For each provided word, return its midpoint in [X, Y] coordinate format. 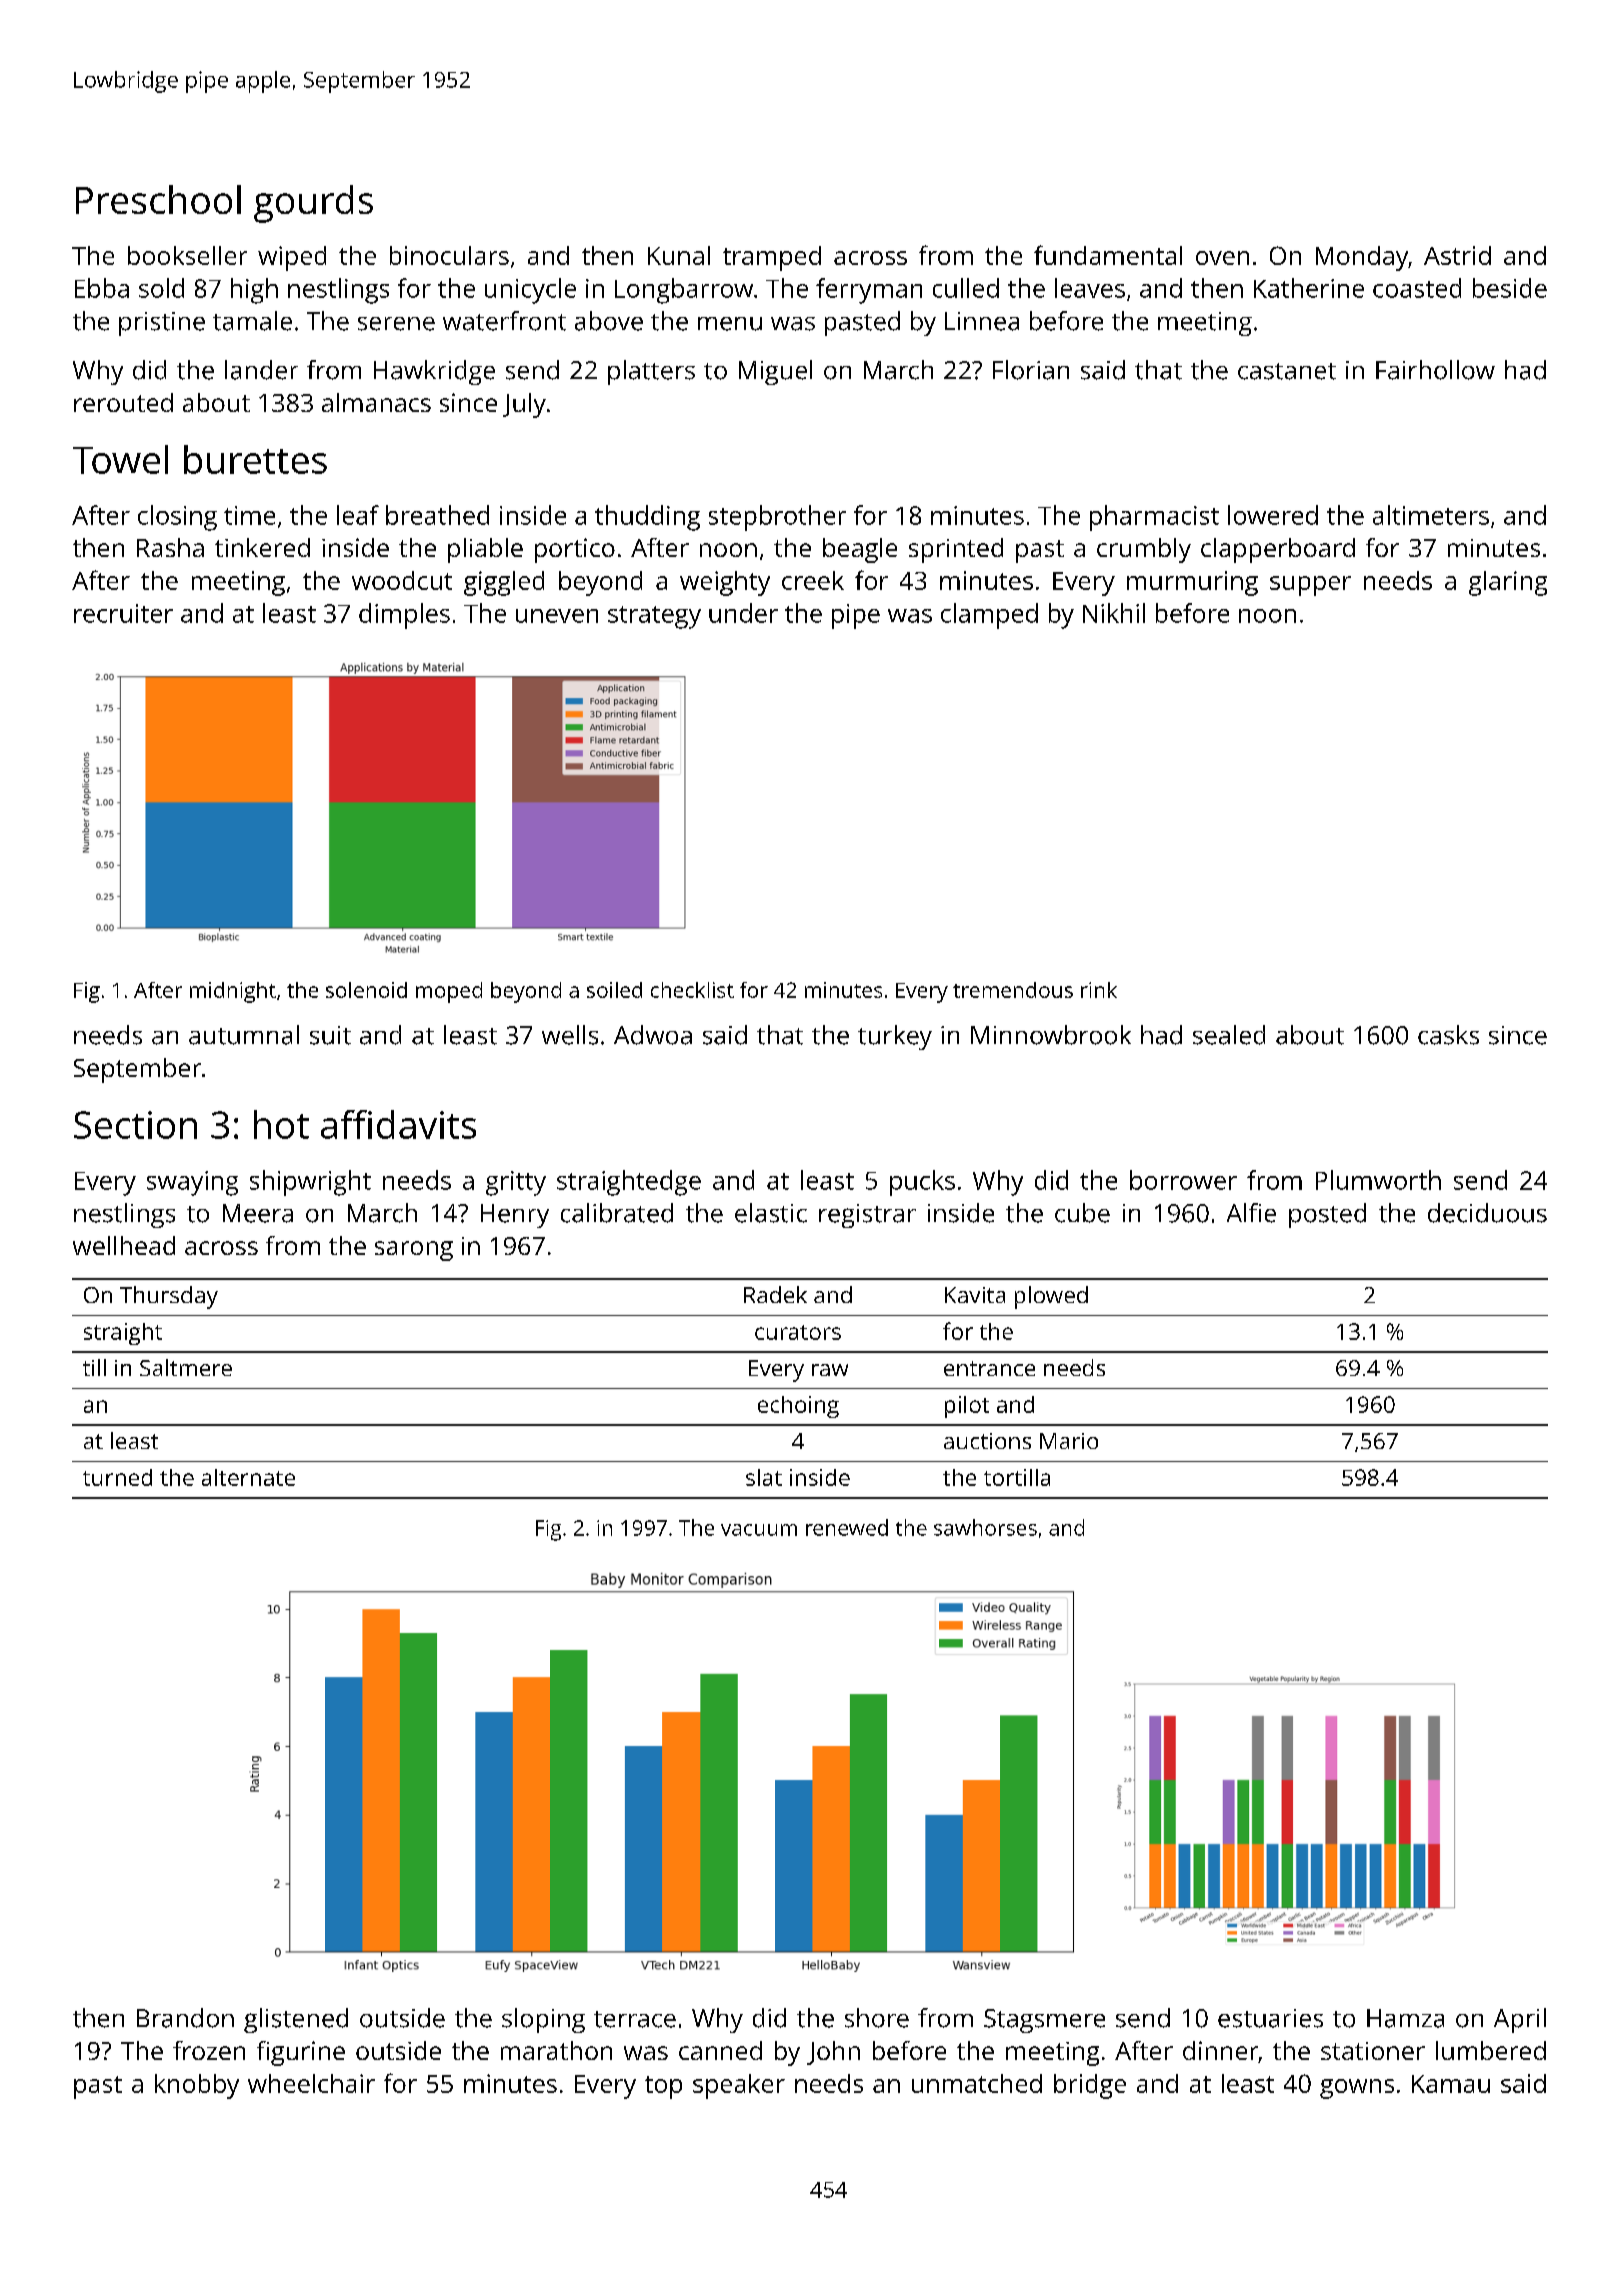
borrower [1183, 1180]
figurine [301, 2053]
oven [1222, 258]
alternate [248, 1477]
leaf [358, 515]
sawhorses [985, 1527]
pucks [922, 1183]
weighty [725, 583]
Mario [1069, 1441]
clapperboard [1278, 550]
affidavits [398, 1124]
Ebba [102, 288]
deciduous [1487, 1213]
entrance [989, 1368]
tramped [772, 258]
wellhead [124, 1245]
